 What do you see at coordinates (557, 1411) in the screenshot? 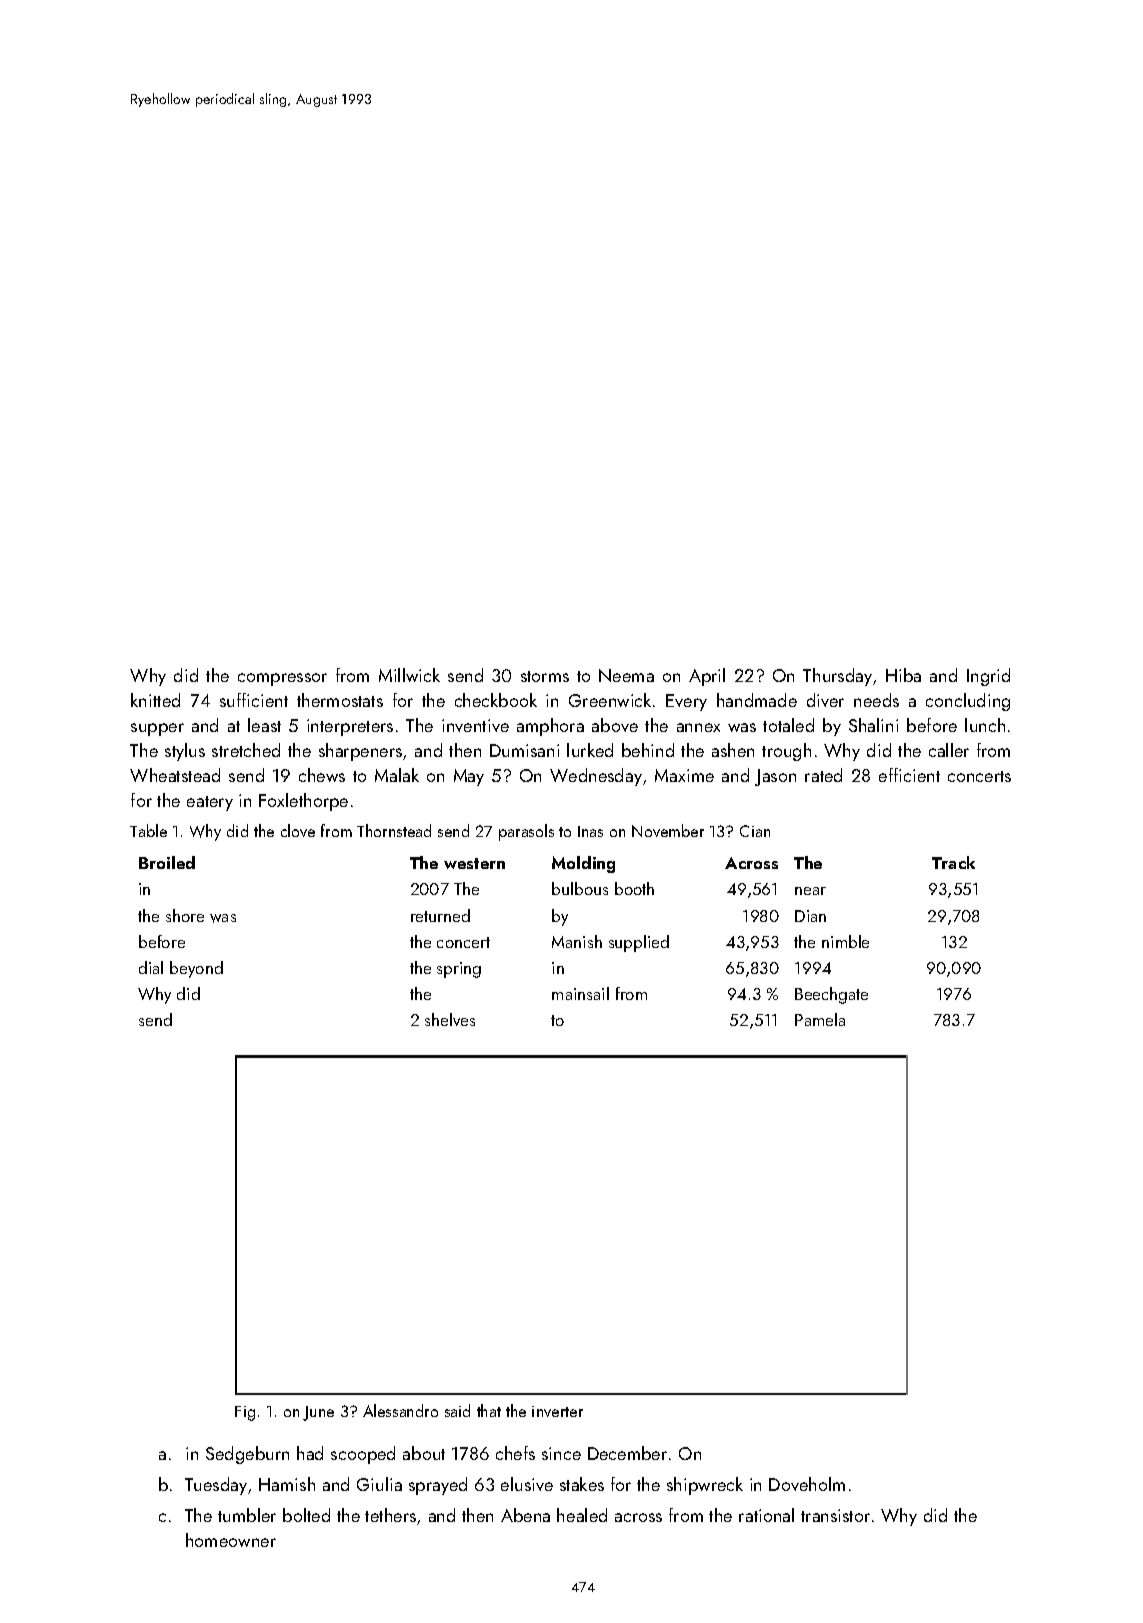
I see `inverter` at bounding box center [557, 1411].
